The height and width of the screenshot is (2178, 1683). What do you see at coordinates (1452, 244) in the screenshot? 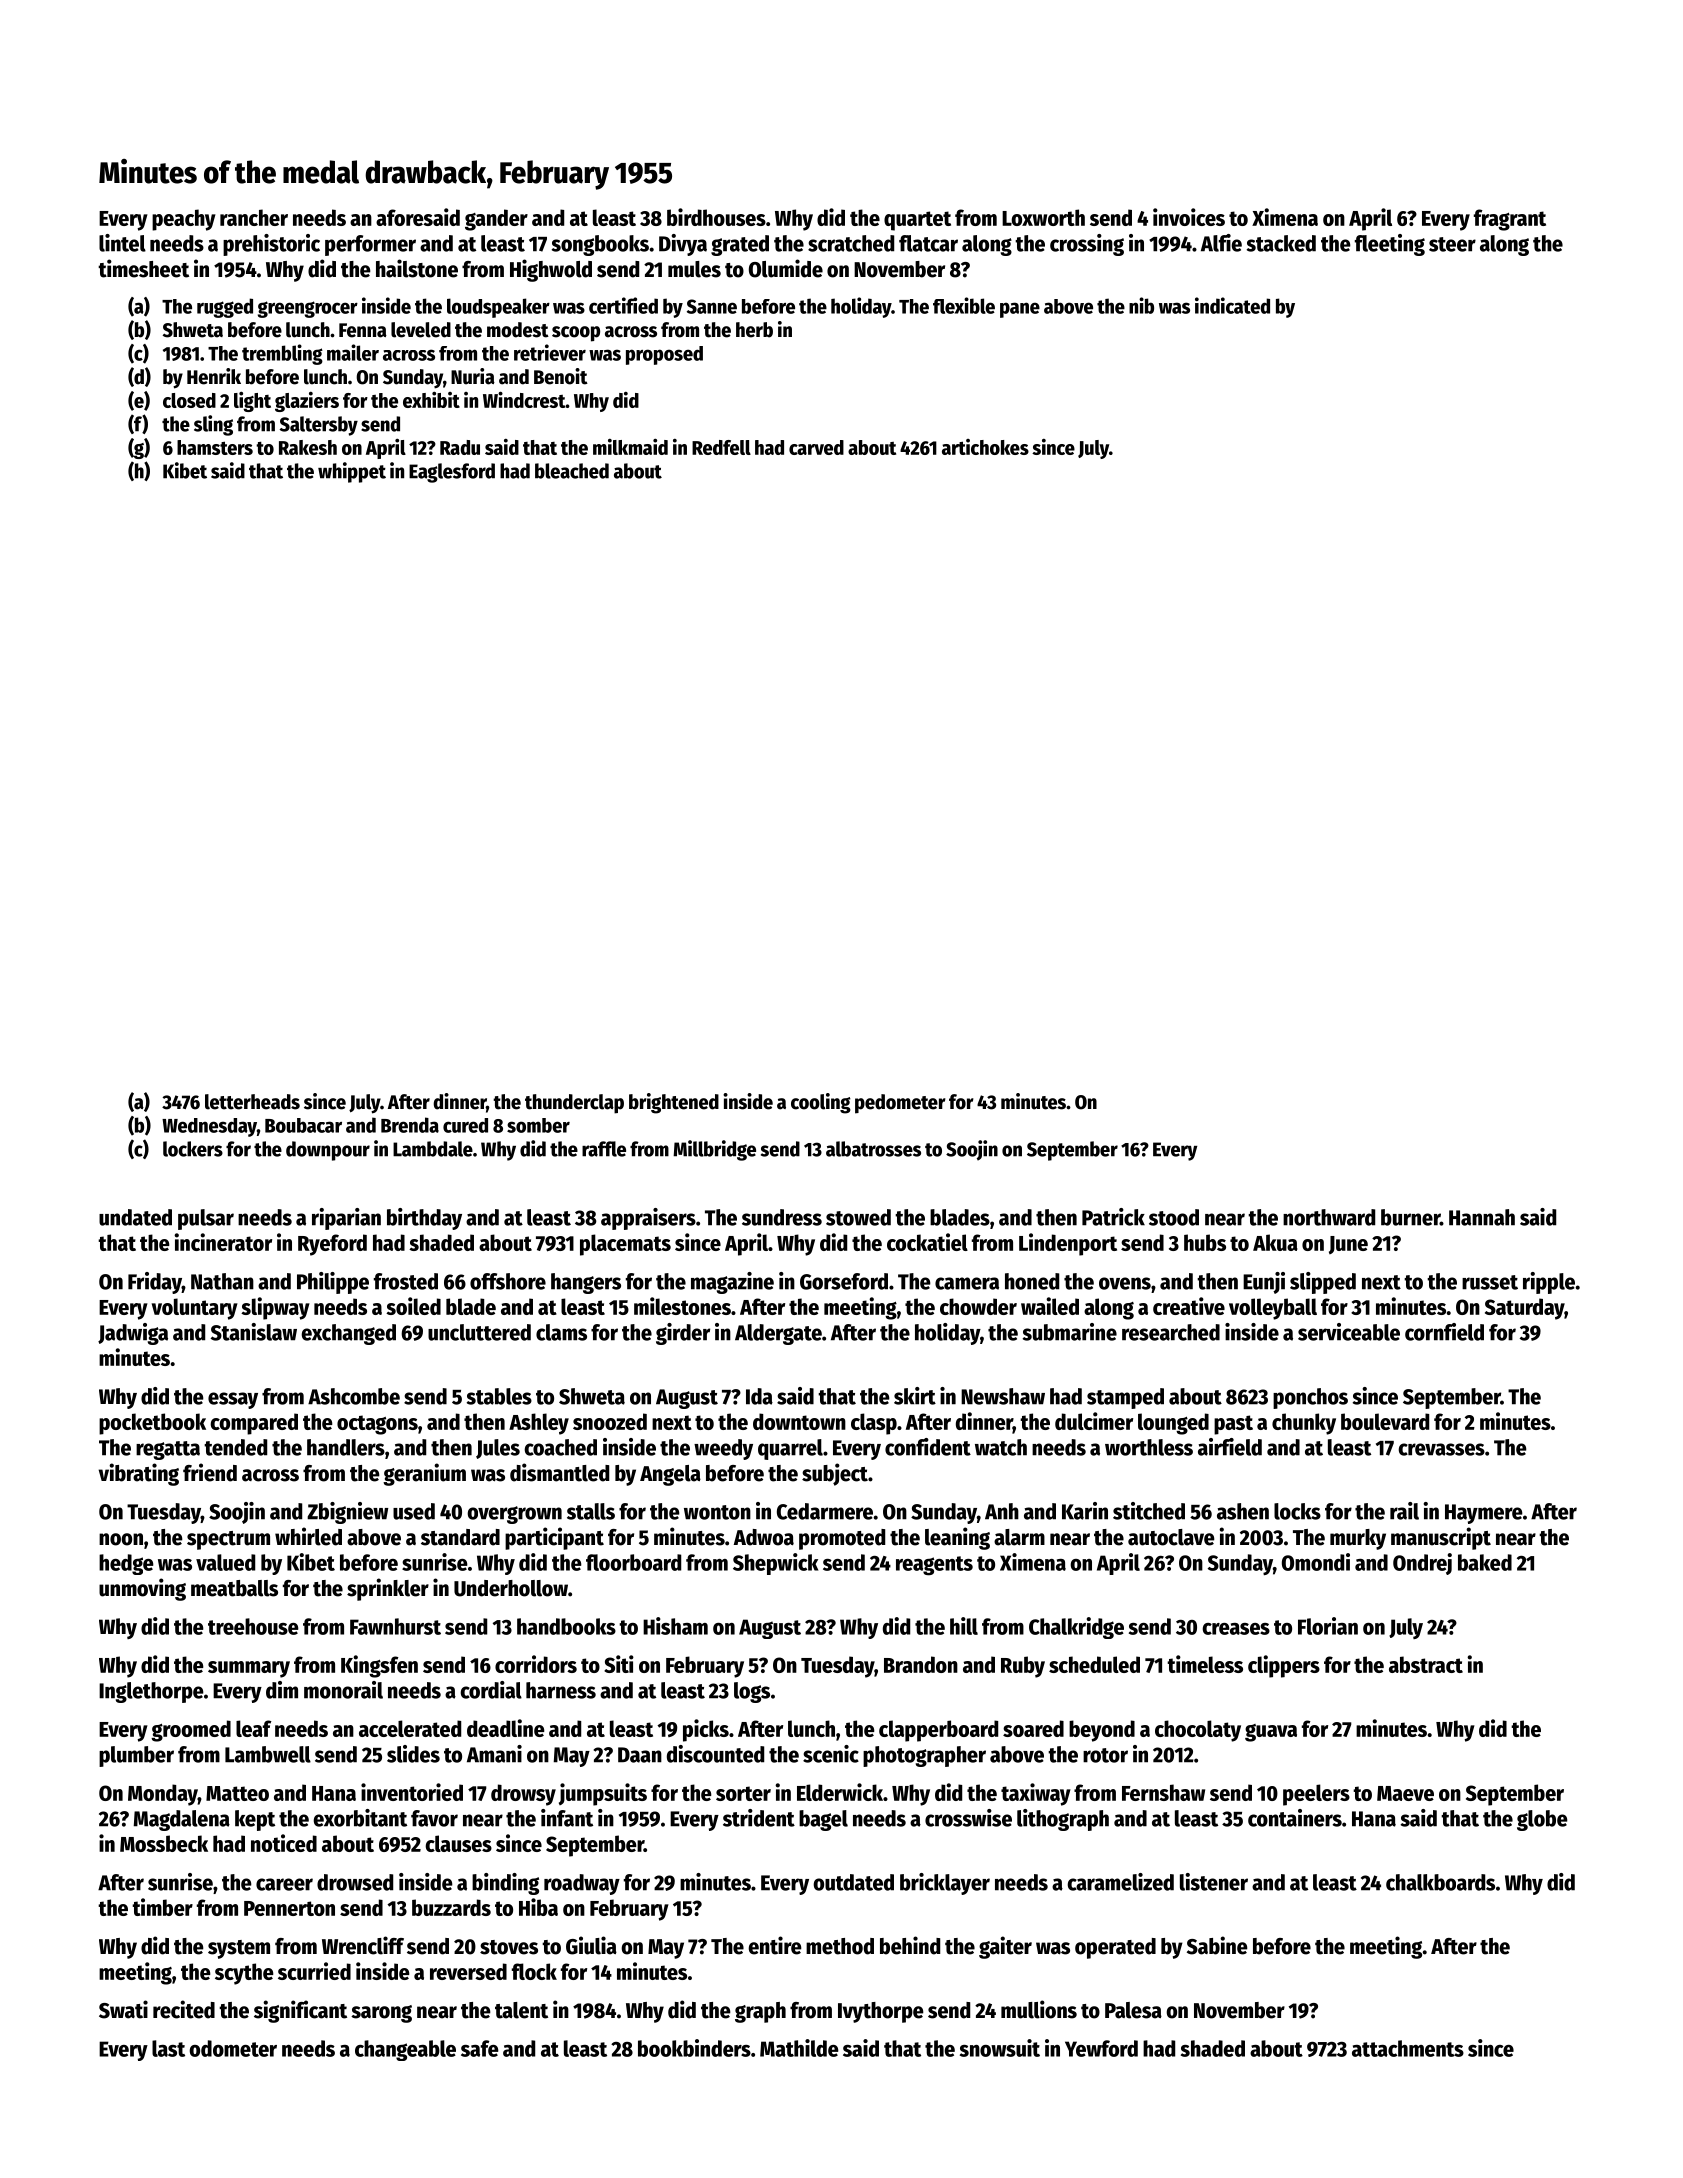
I see `steer` at bounding box center [1452, 244].
